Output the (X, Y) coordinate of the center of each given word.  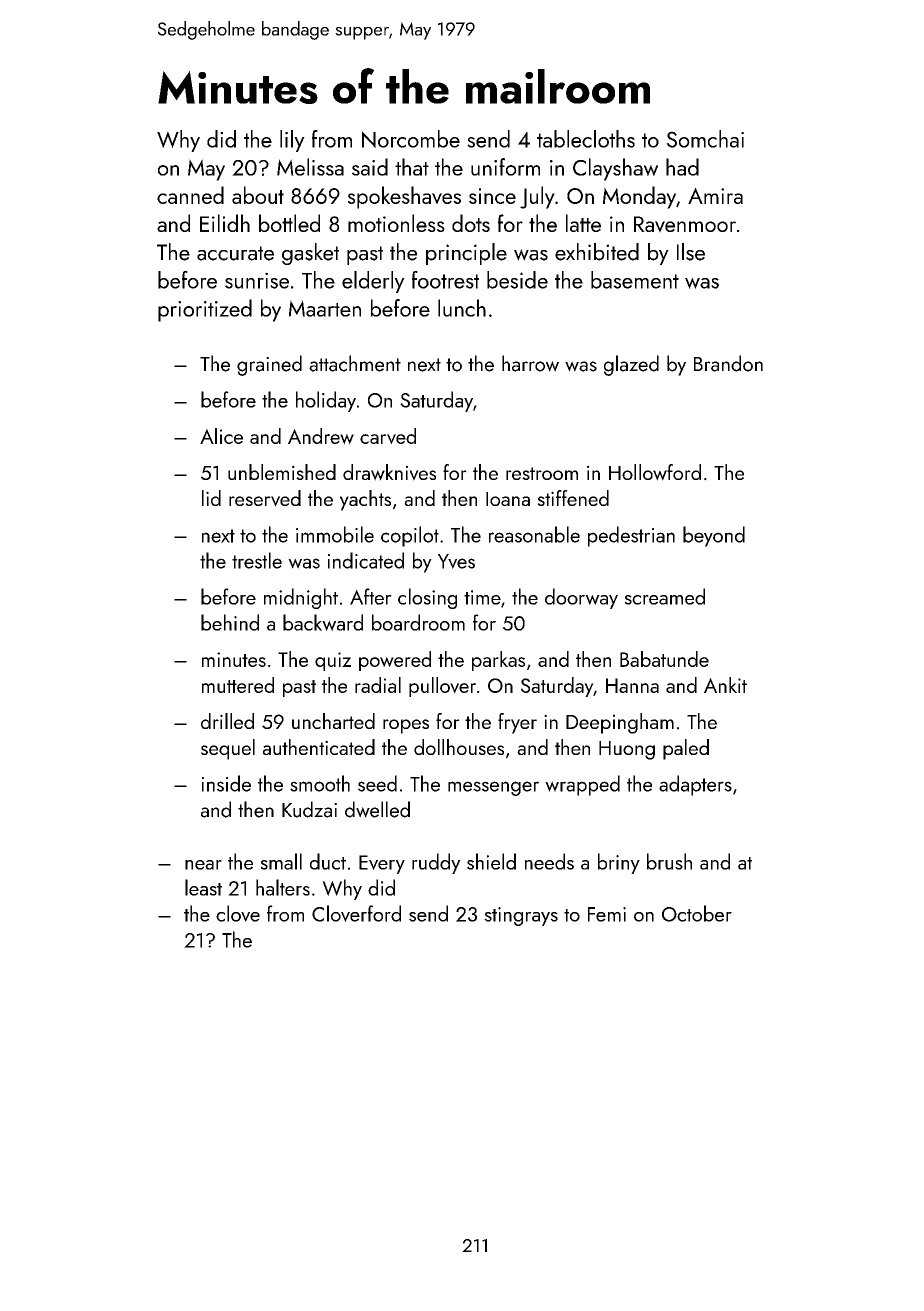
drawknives (389, 472)
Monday (639, 197)
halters (283, 887)
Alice (221, 436)
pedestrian (631, 536)
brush (669, 861)
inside (226, 783)
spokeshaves (404, 197)
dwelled (377, 809)
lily (292, 141)
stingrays (521, 916)
